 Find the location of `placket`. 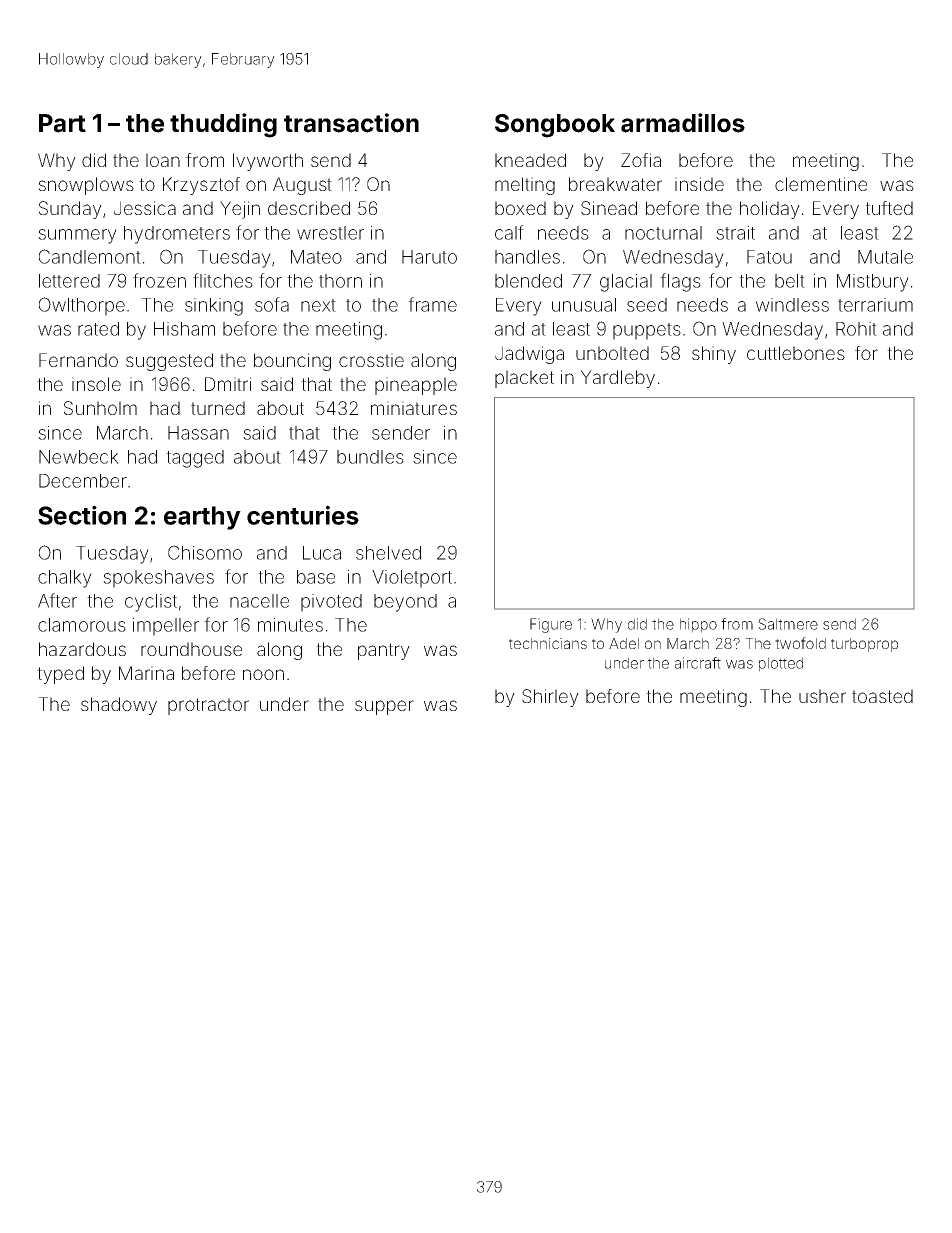

placket is located at coordinates (524, 379).
